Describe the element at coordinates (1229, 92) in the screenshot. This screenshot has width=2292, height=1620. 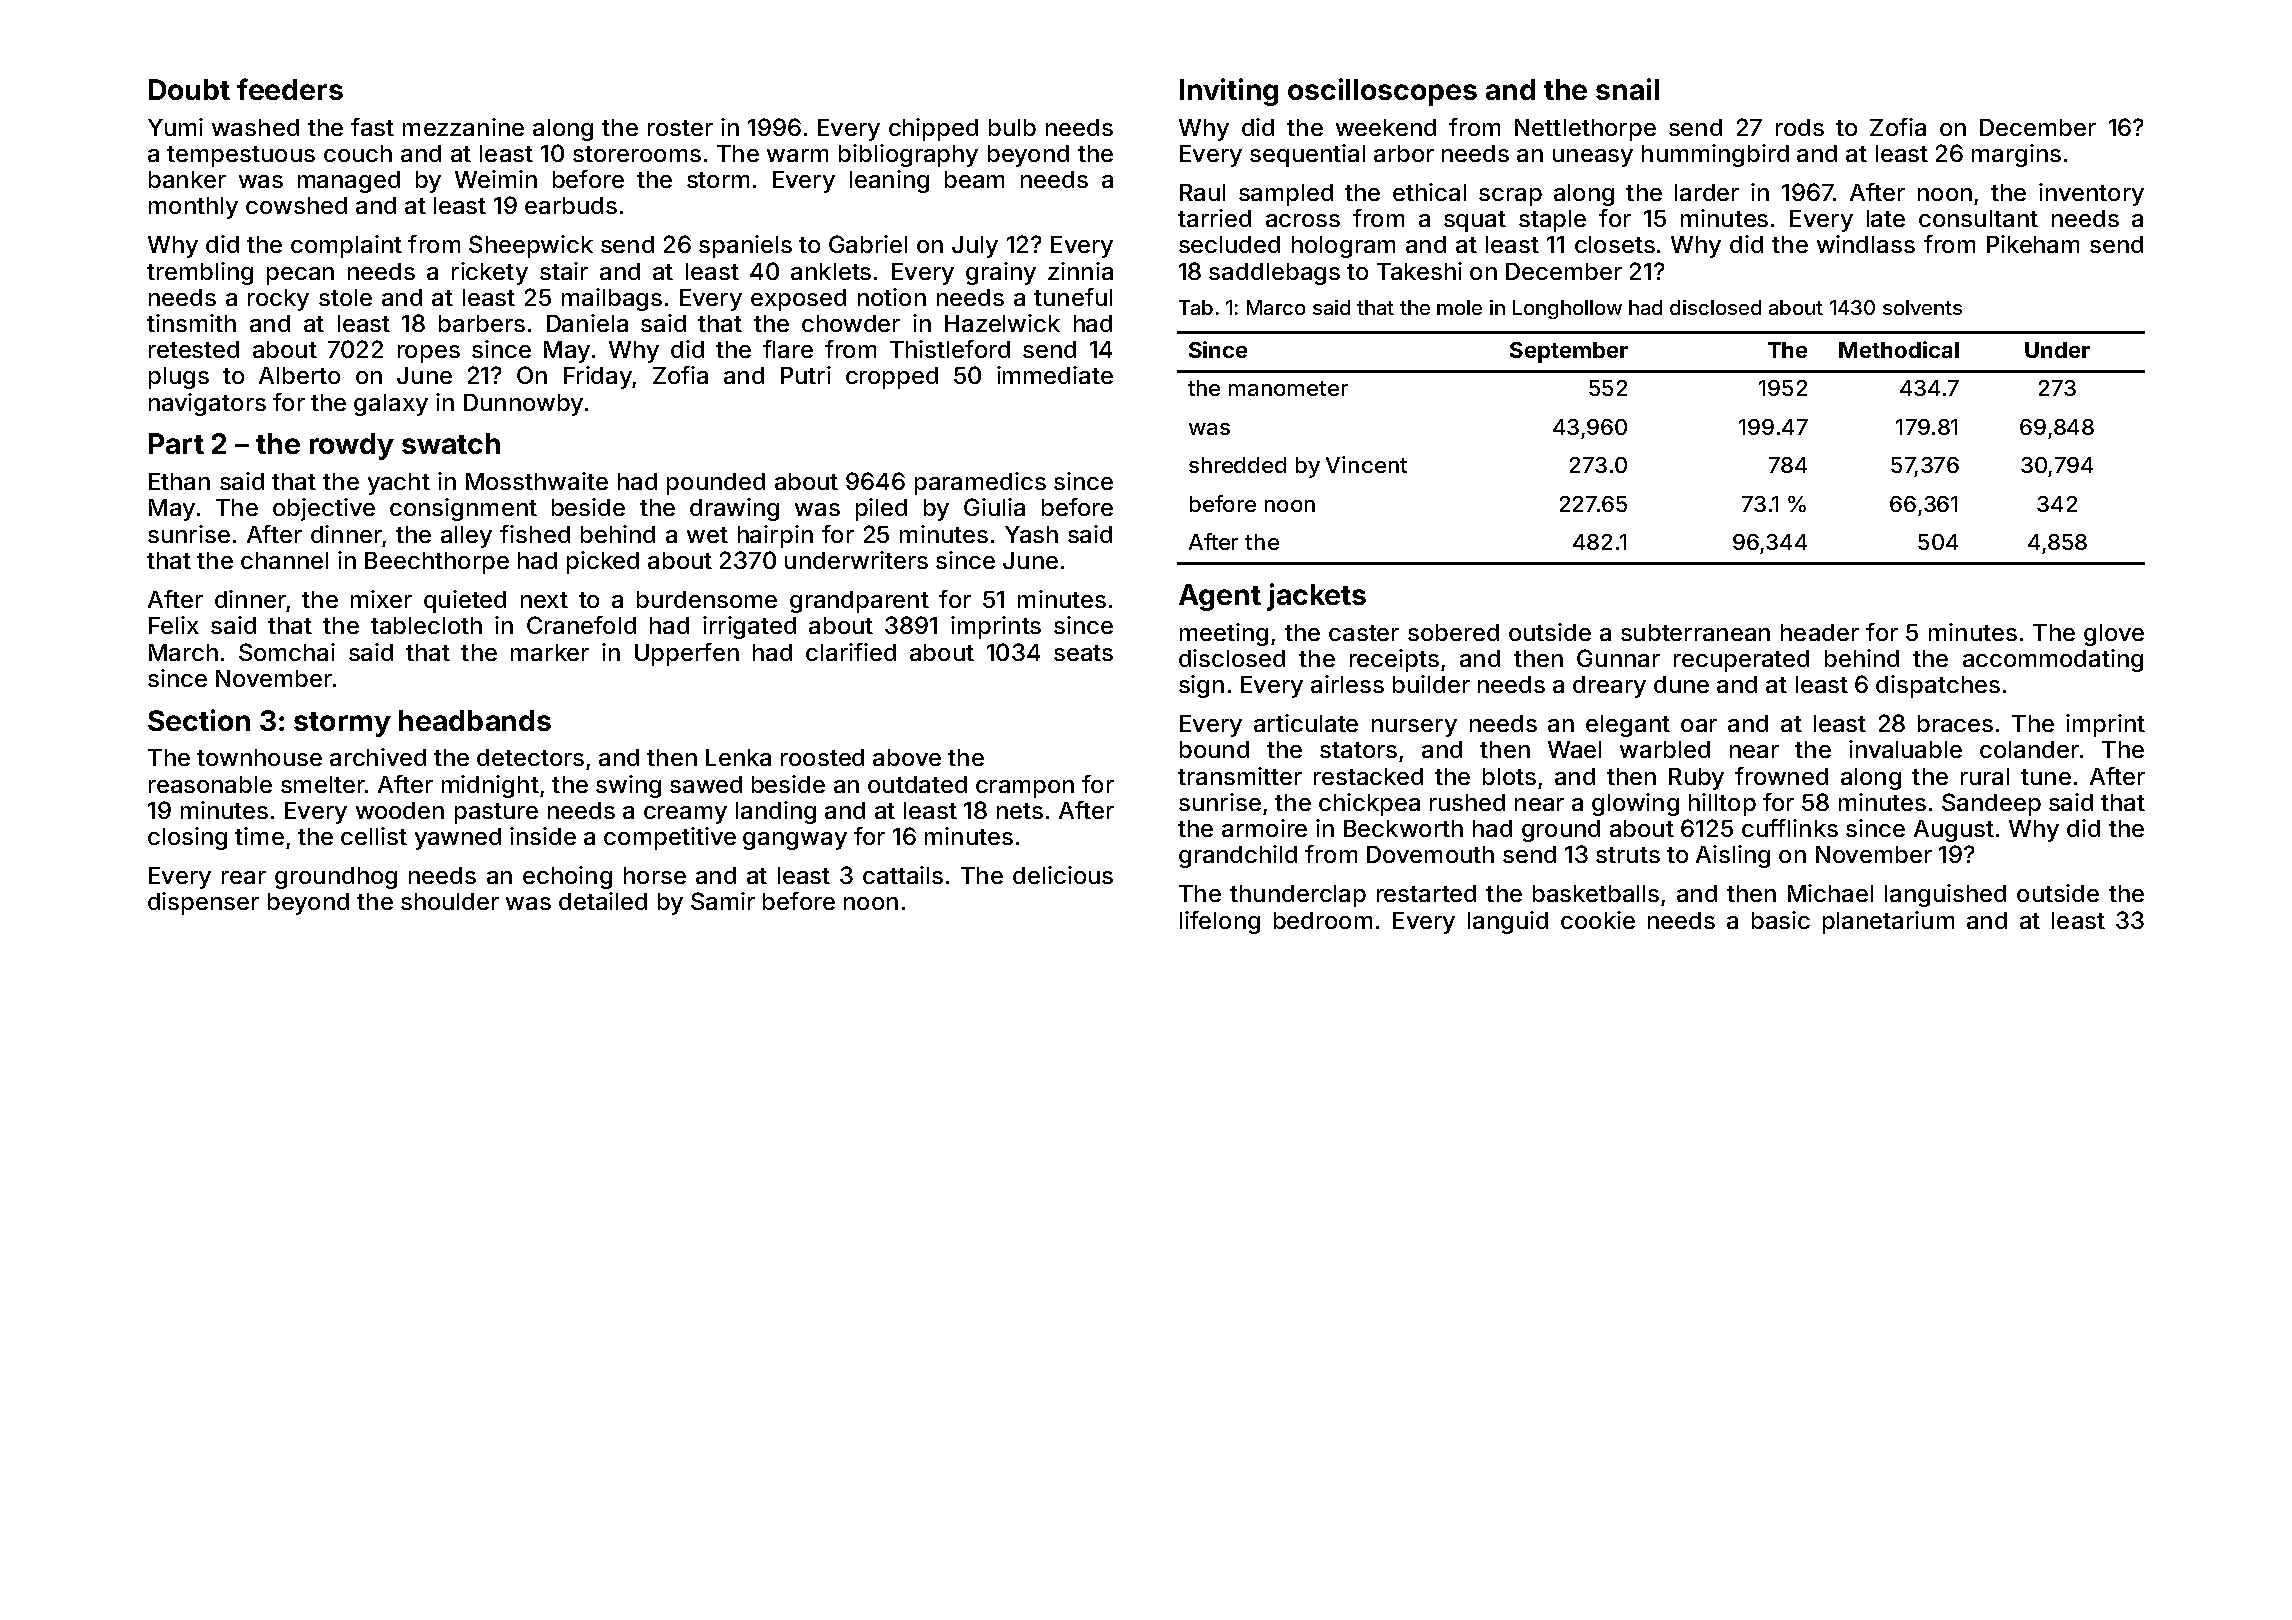
I see `Inviting` at that location.
